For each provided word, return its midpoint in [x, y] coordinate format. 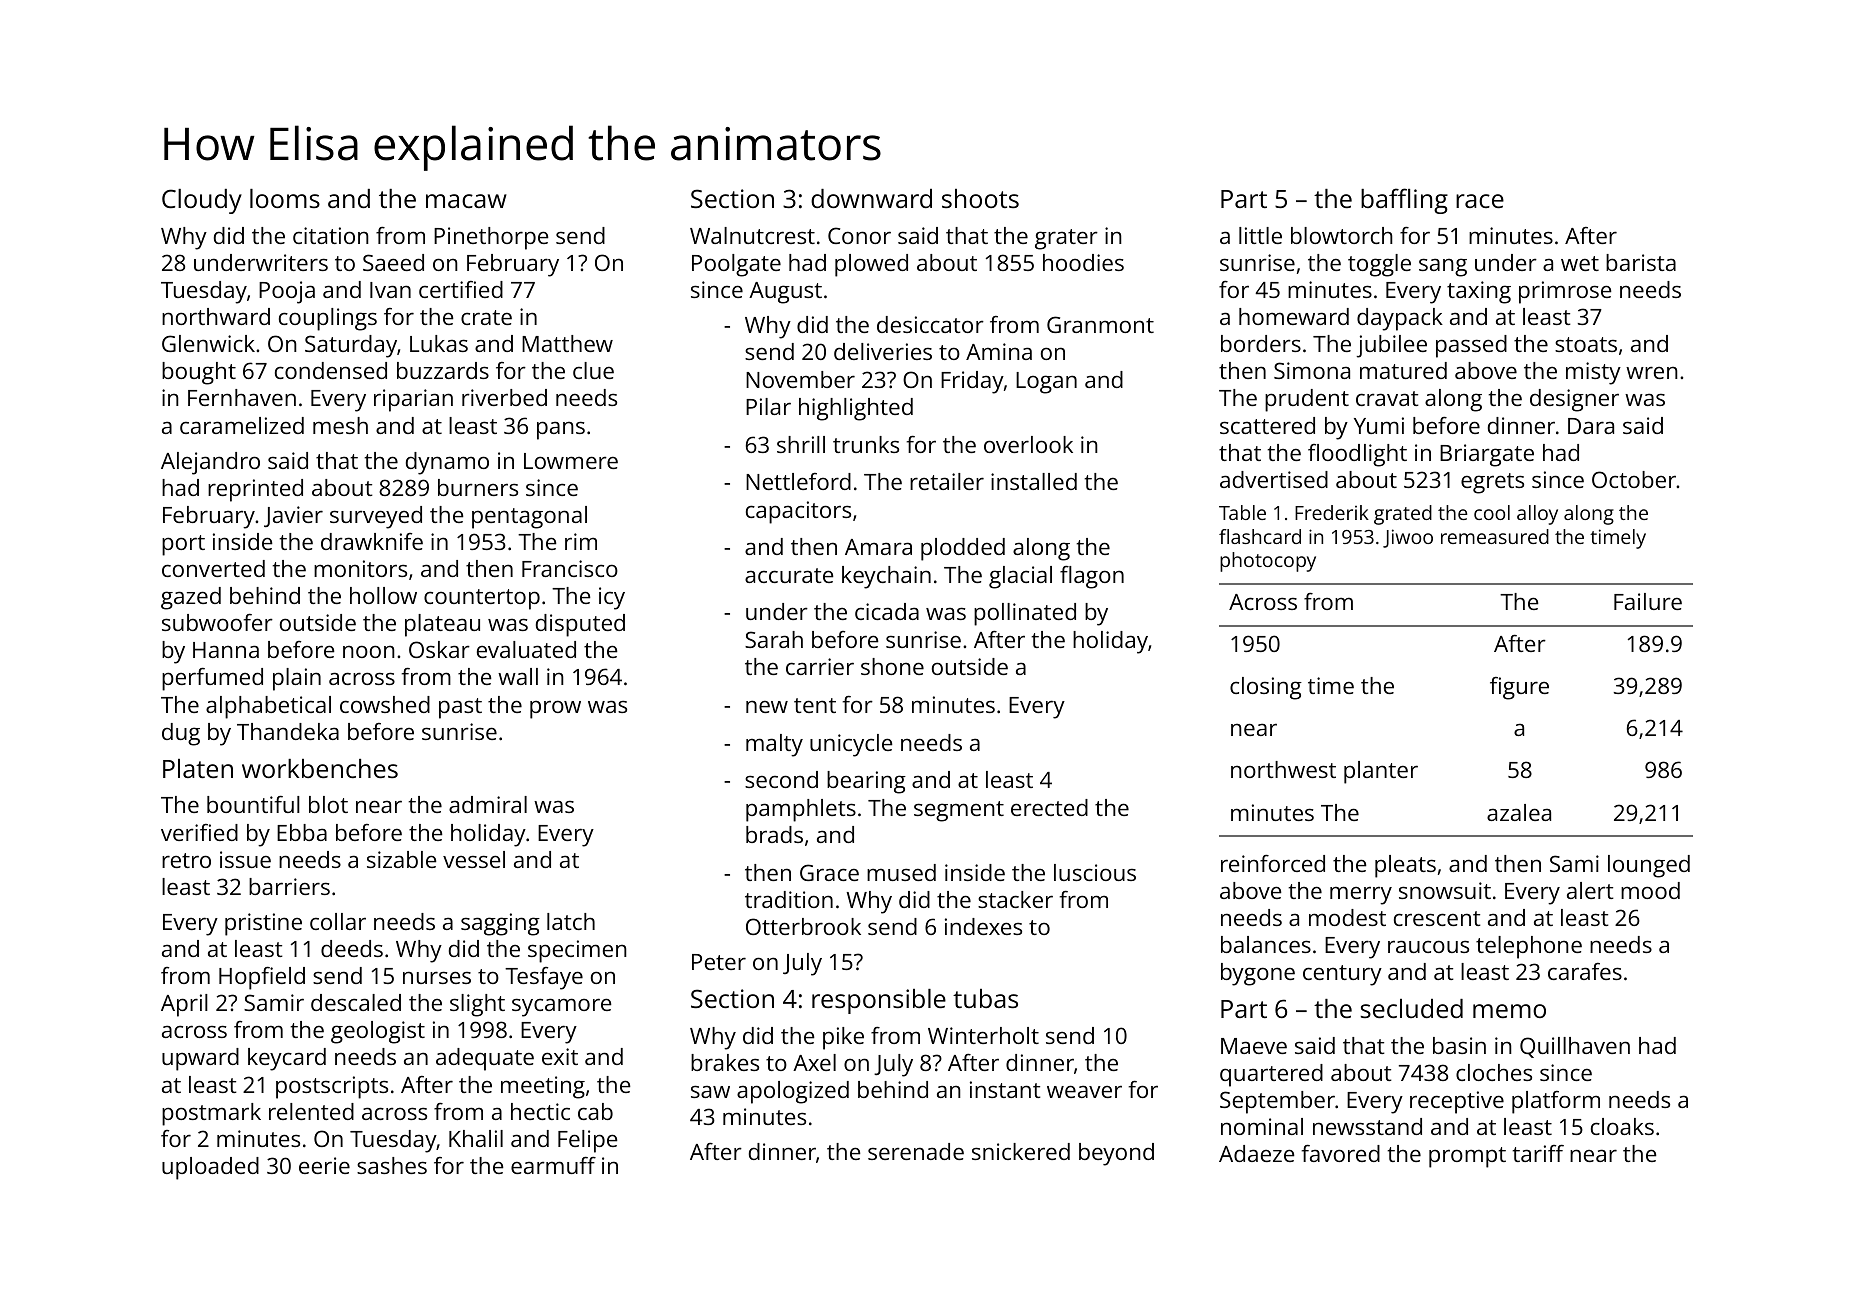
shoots [980, 198]
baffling [1404, 201]
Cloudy [202, 201]
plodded [963, 549]
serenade [916, 1151]
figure [1519, 688]
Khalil [476, 1138]
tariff [1538, 1153]
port [183, 545]
